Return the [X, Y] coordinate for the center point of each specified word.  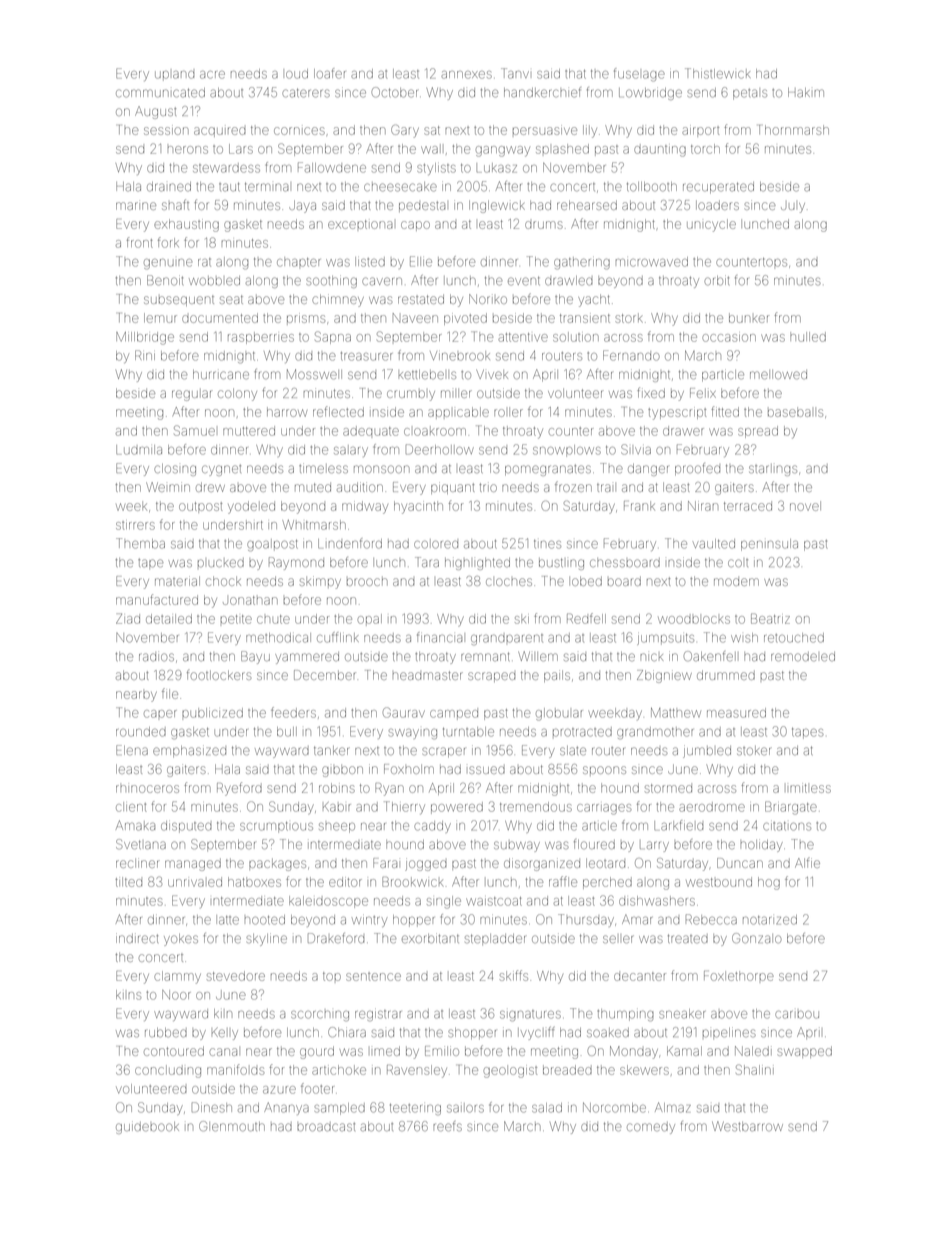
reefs [447, 1126]
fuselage [639, 74]
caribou [797, 1015]
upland [174, 75]
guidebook [147, 1127]
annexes [466, 75]
